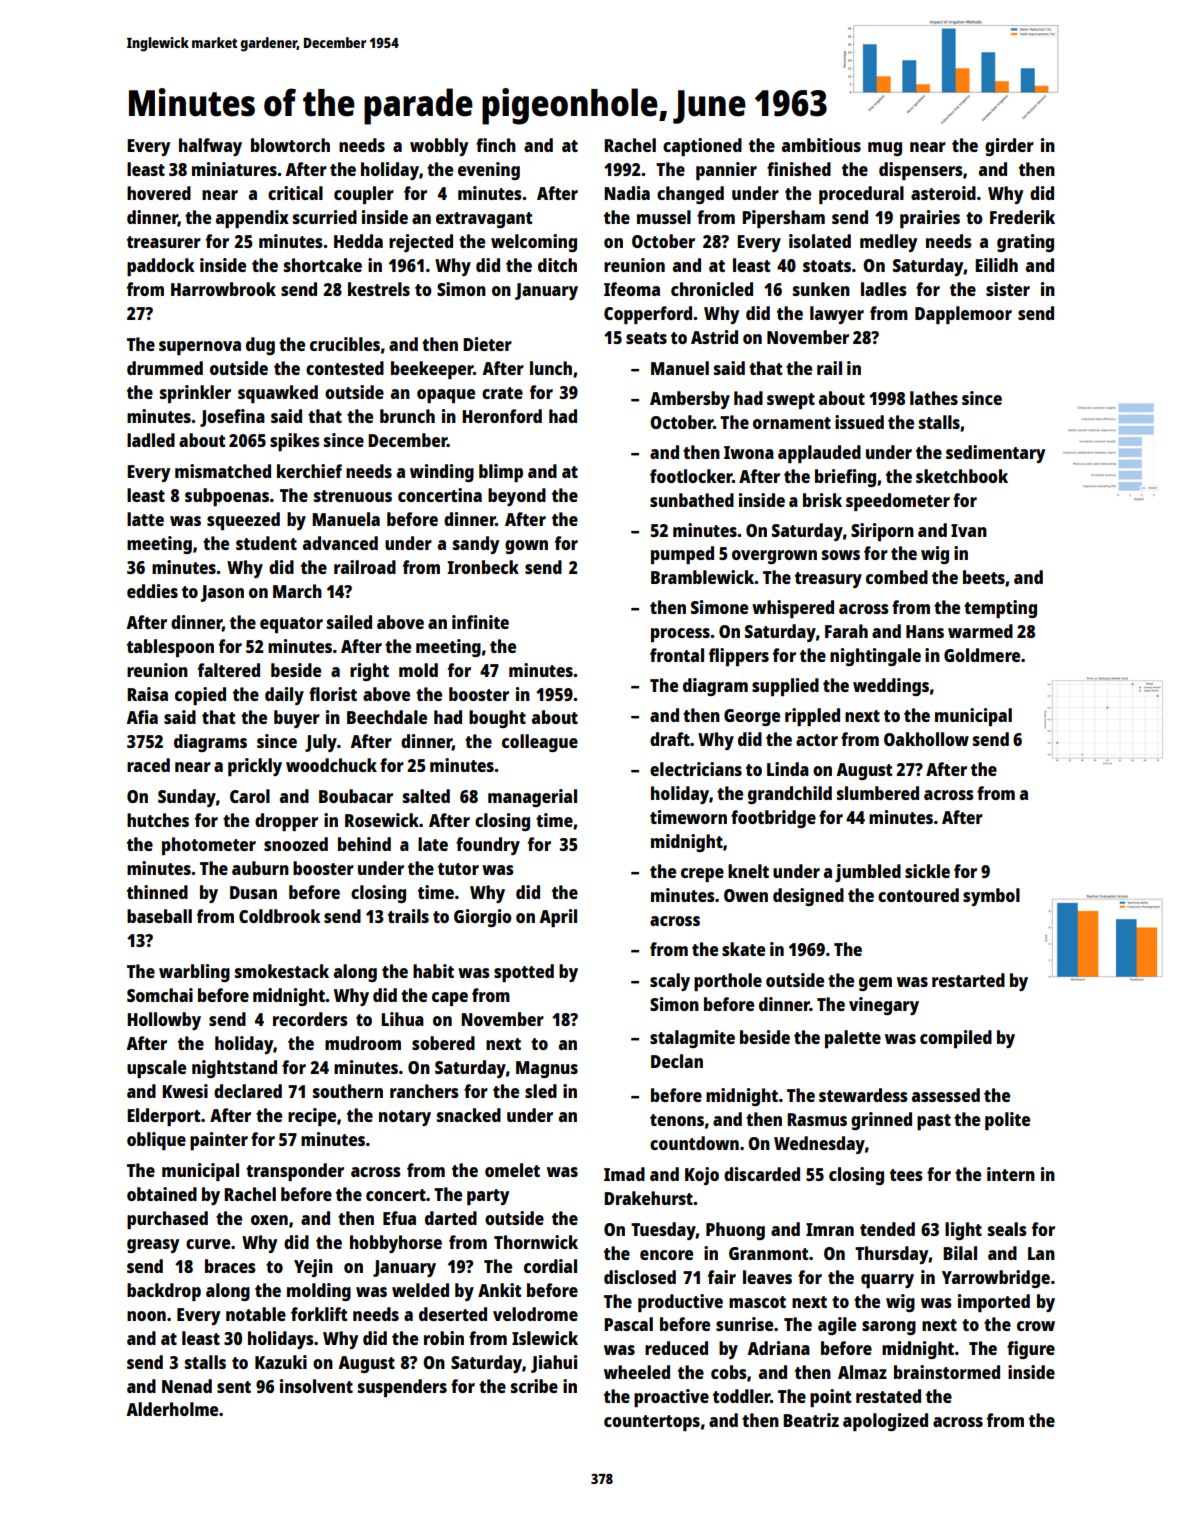 This image has width=1182, height=1530. I want to click on gown, so click(526, 547).
